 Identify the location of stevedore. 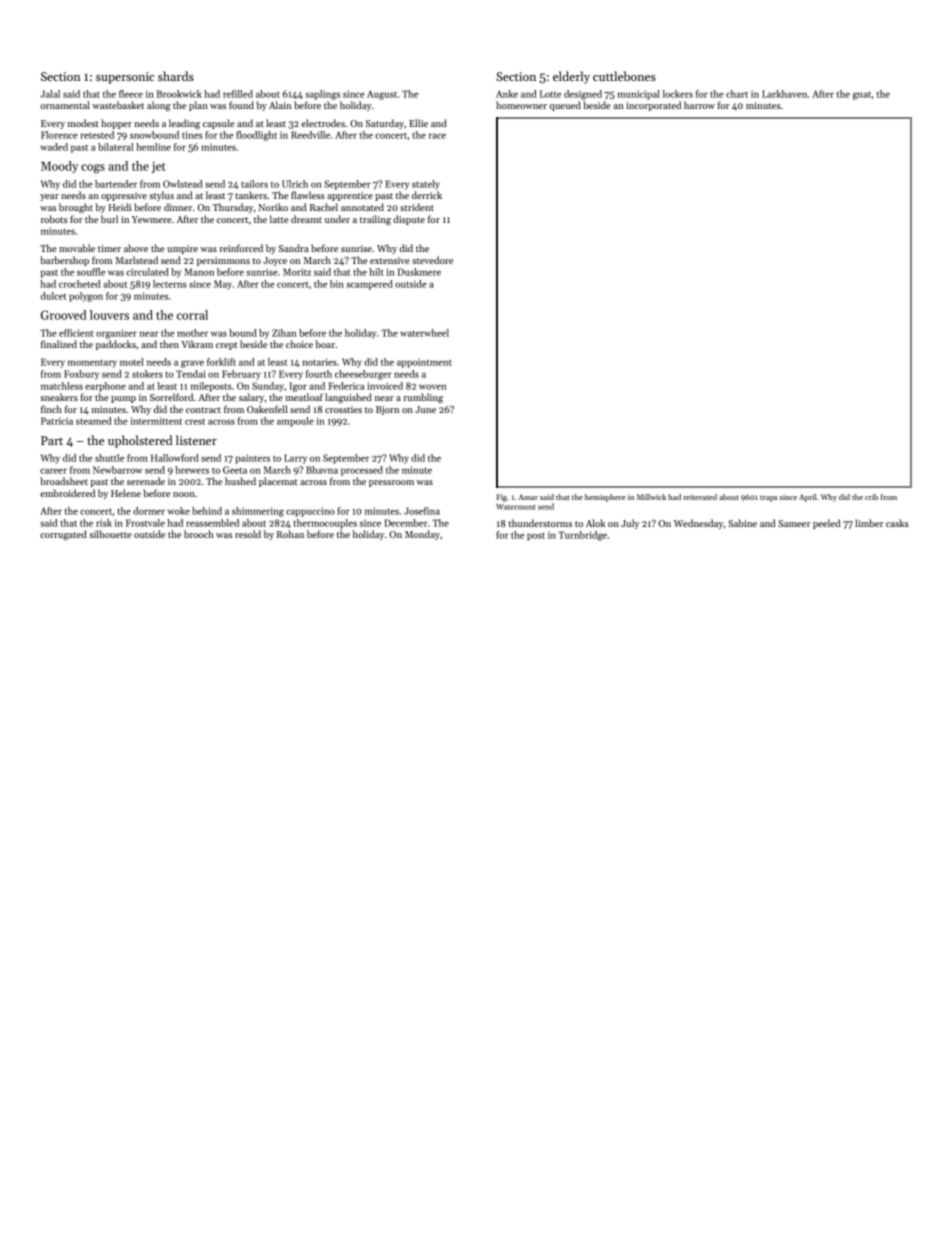
(432, 260).
